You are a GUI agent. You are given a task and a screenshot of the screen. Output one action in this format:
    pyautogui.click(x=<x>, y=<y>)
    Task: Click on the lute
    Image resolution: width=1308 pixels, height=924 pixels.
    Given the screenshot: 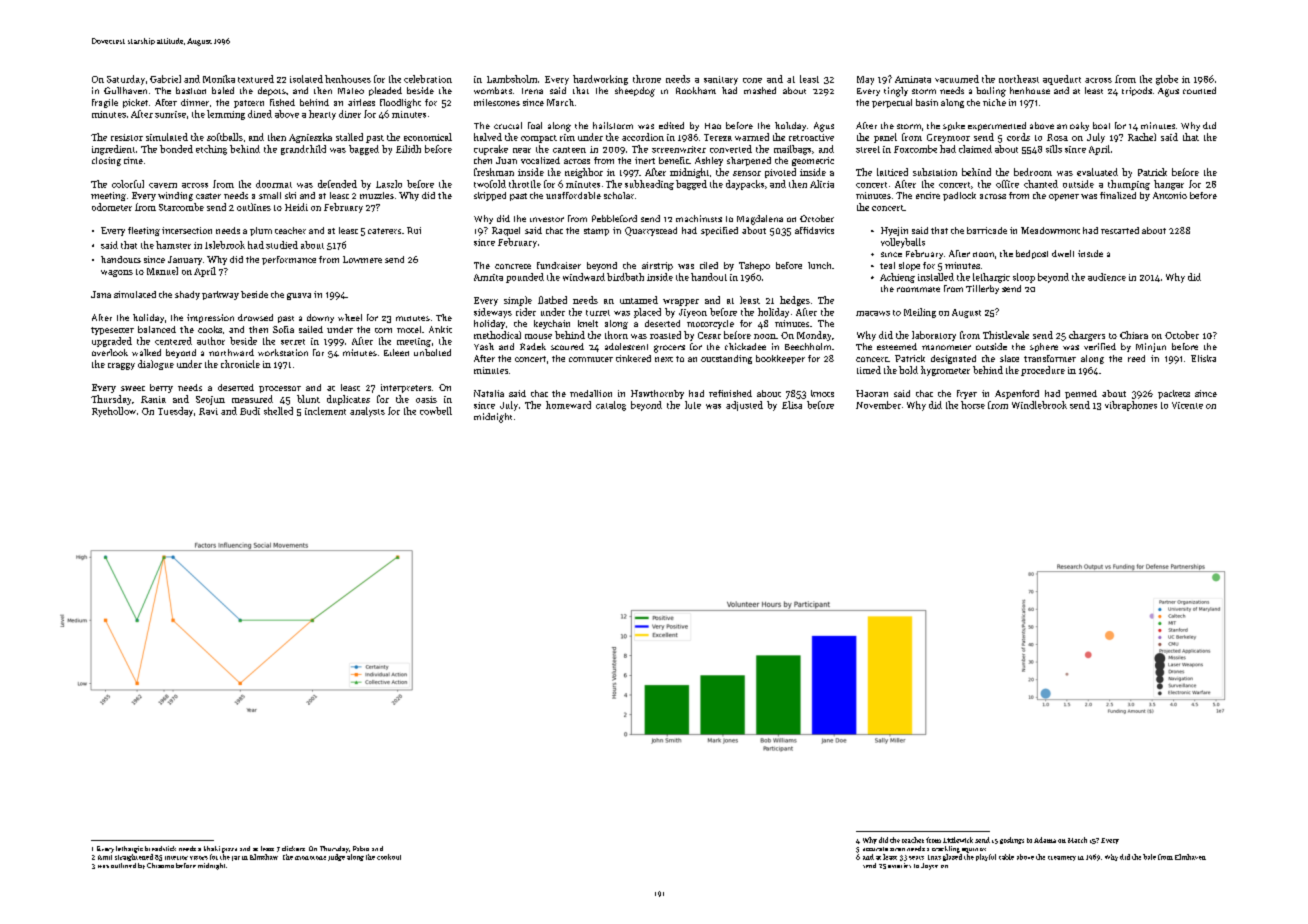 What is the action you would take?
    pyautogui.click(x=693, y=405)
